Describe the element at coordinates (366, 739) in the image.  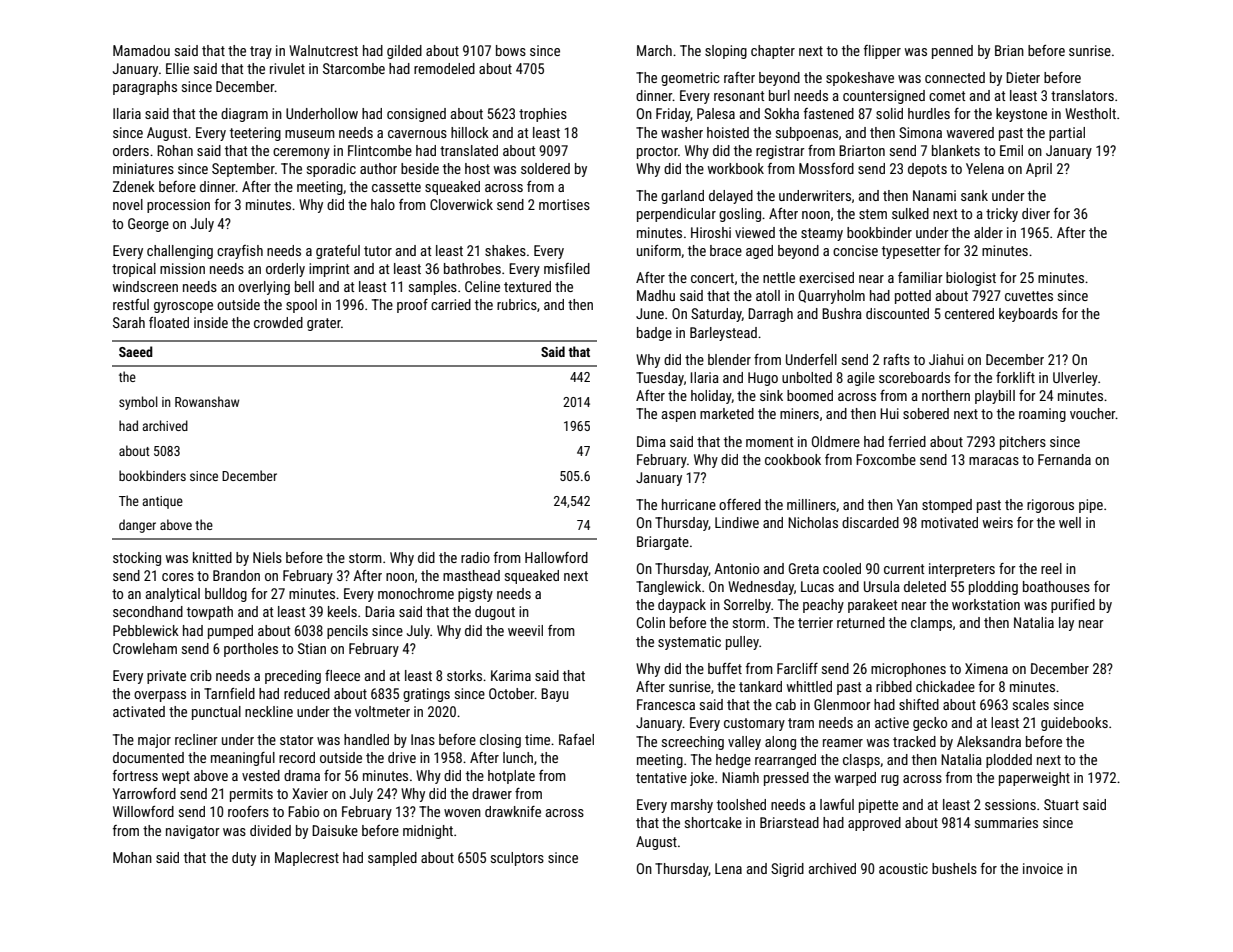
I see `handled` at that location.
